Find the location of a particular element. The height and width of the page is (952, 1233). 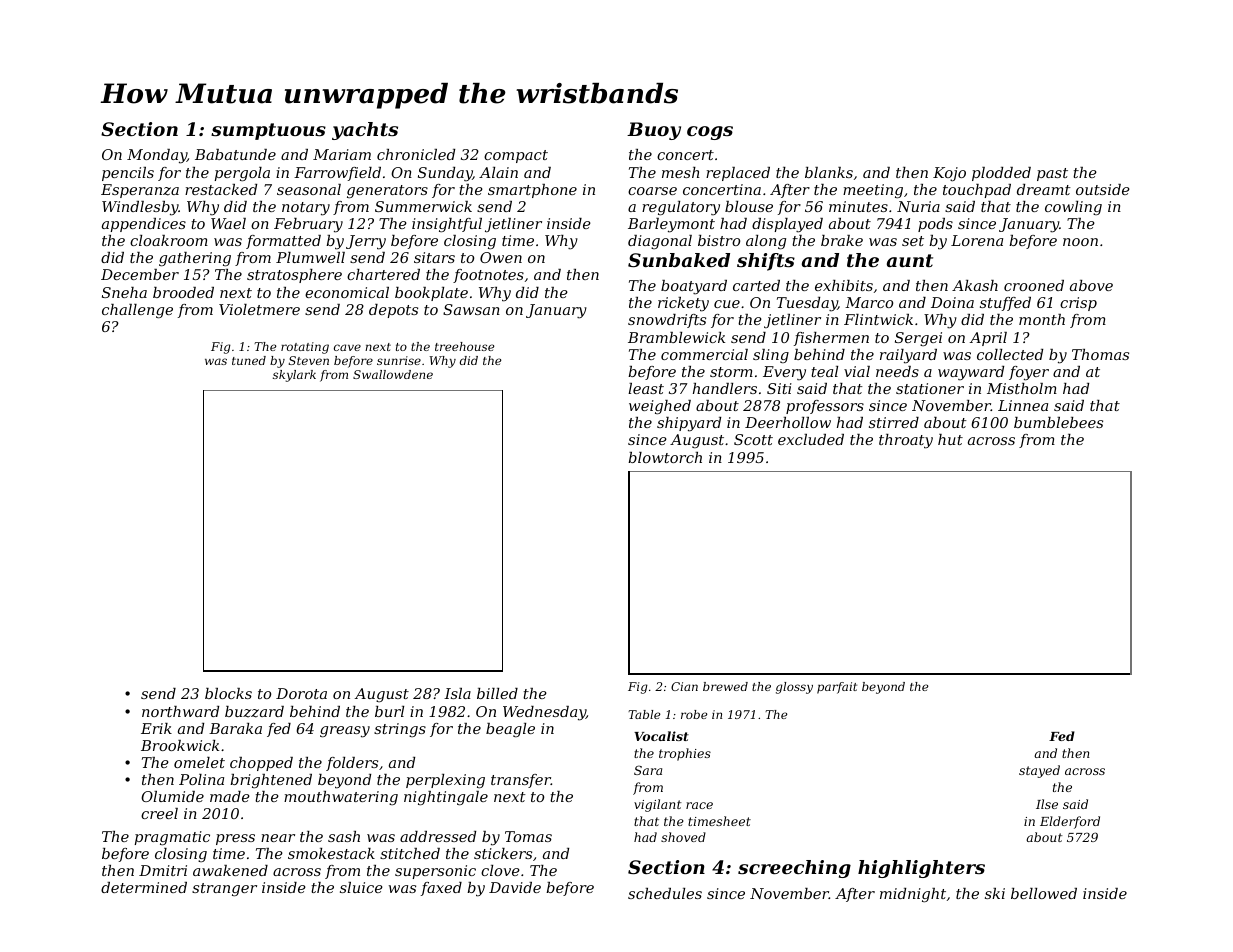

formatted is located at coordinates (283, 242).
